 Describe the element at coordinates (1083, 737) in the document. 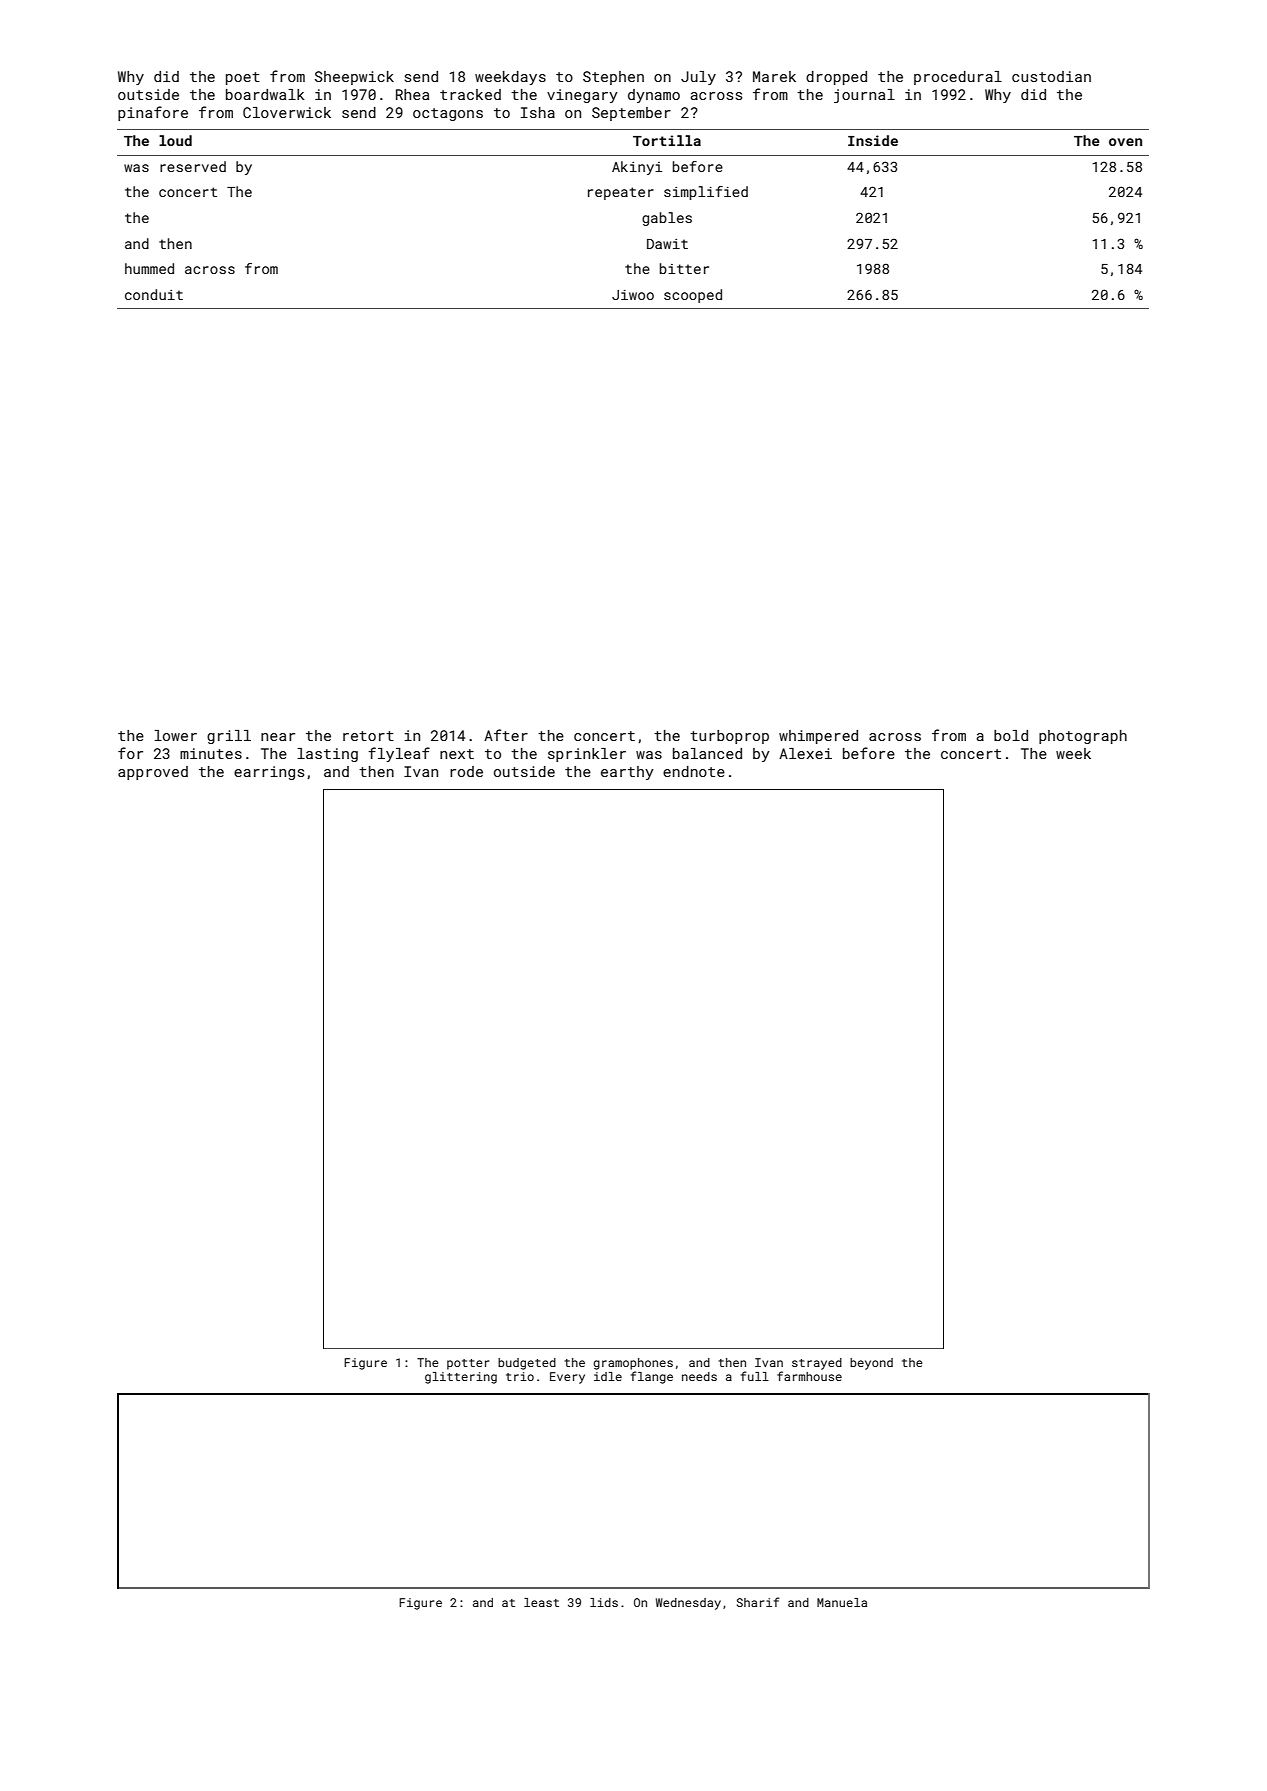

I see `photograph` at that location.
